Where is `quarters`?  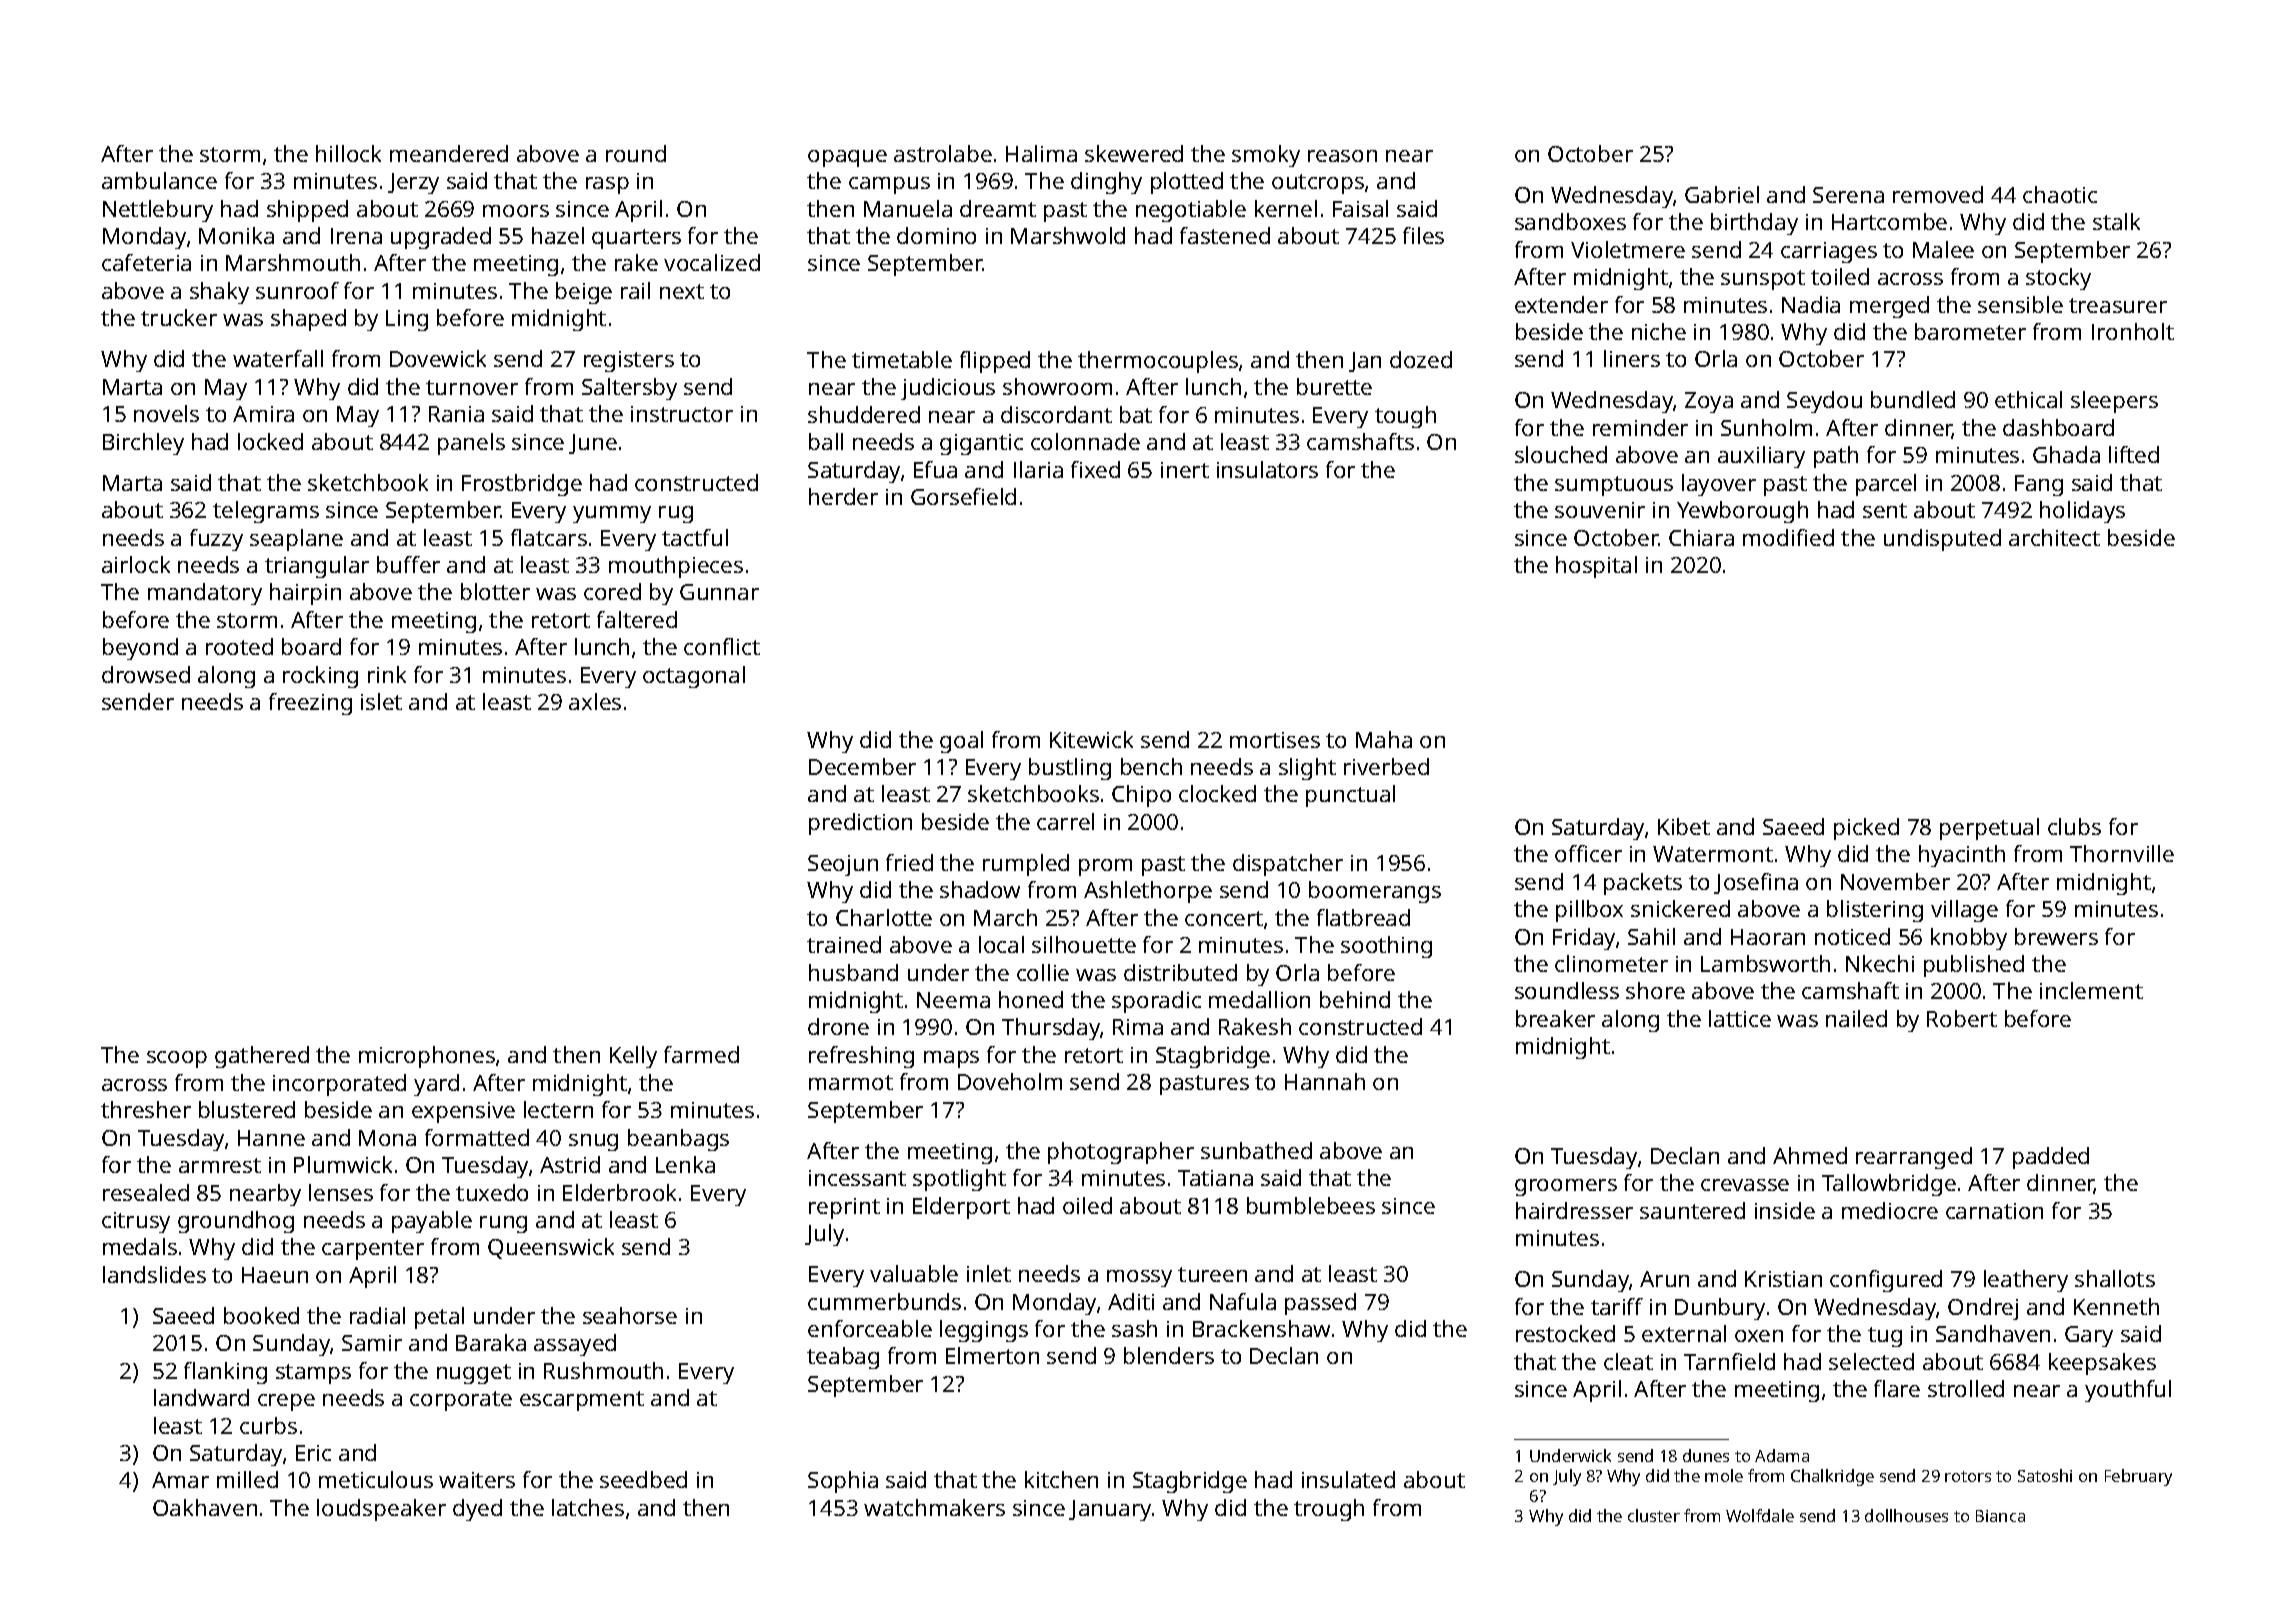
quarters is located at coordinates (636, 239).
